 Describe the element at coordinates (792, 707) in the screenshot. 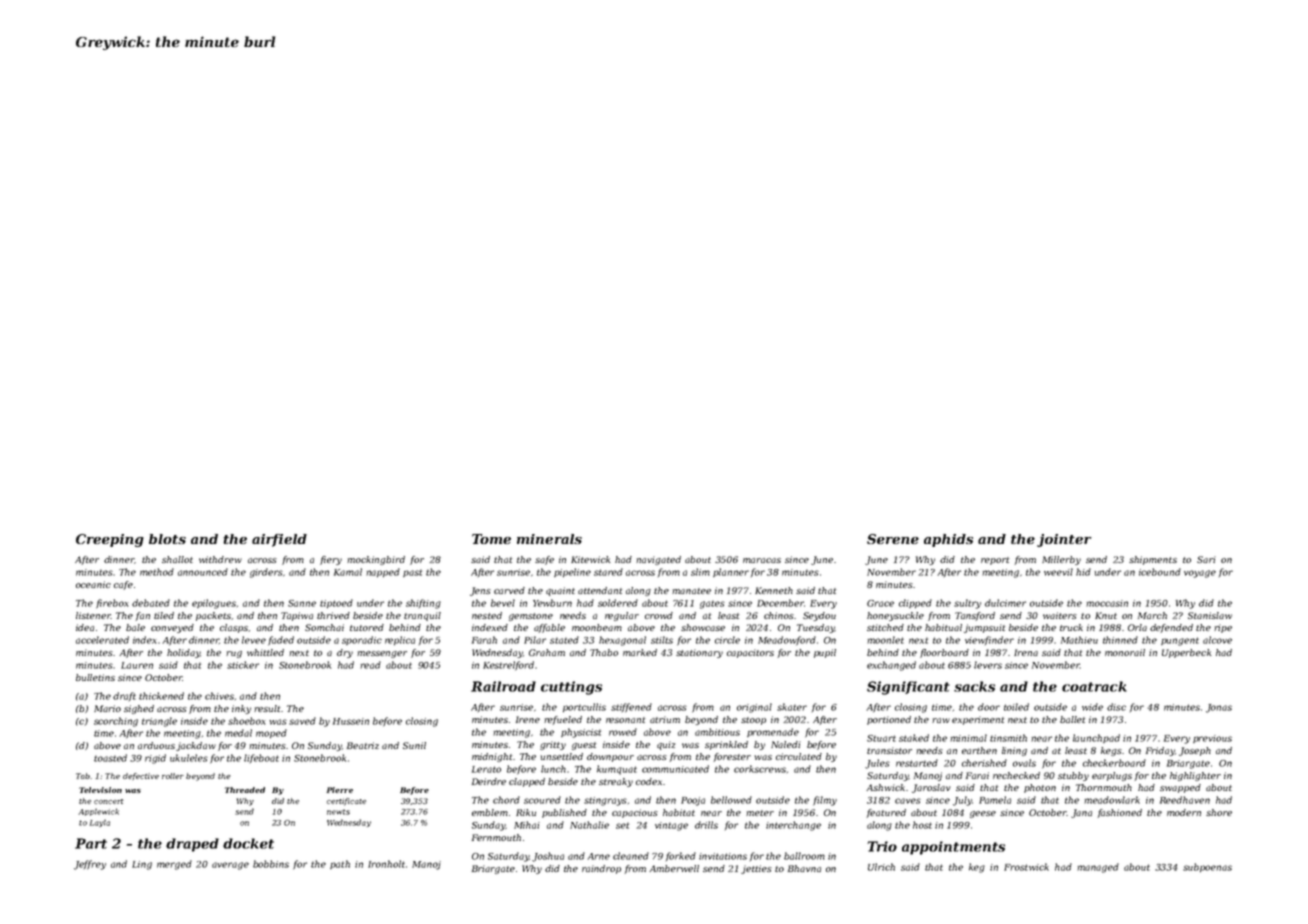

I see `skater` at that location.
